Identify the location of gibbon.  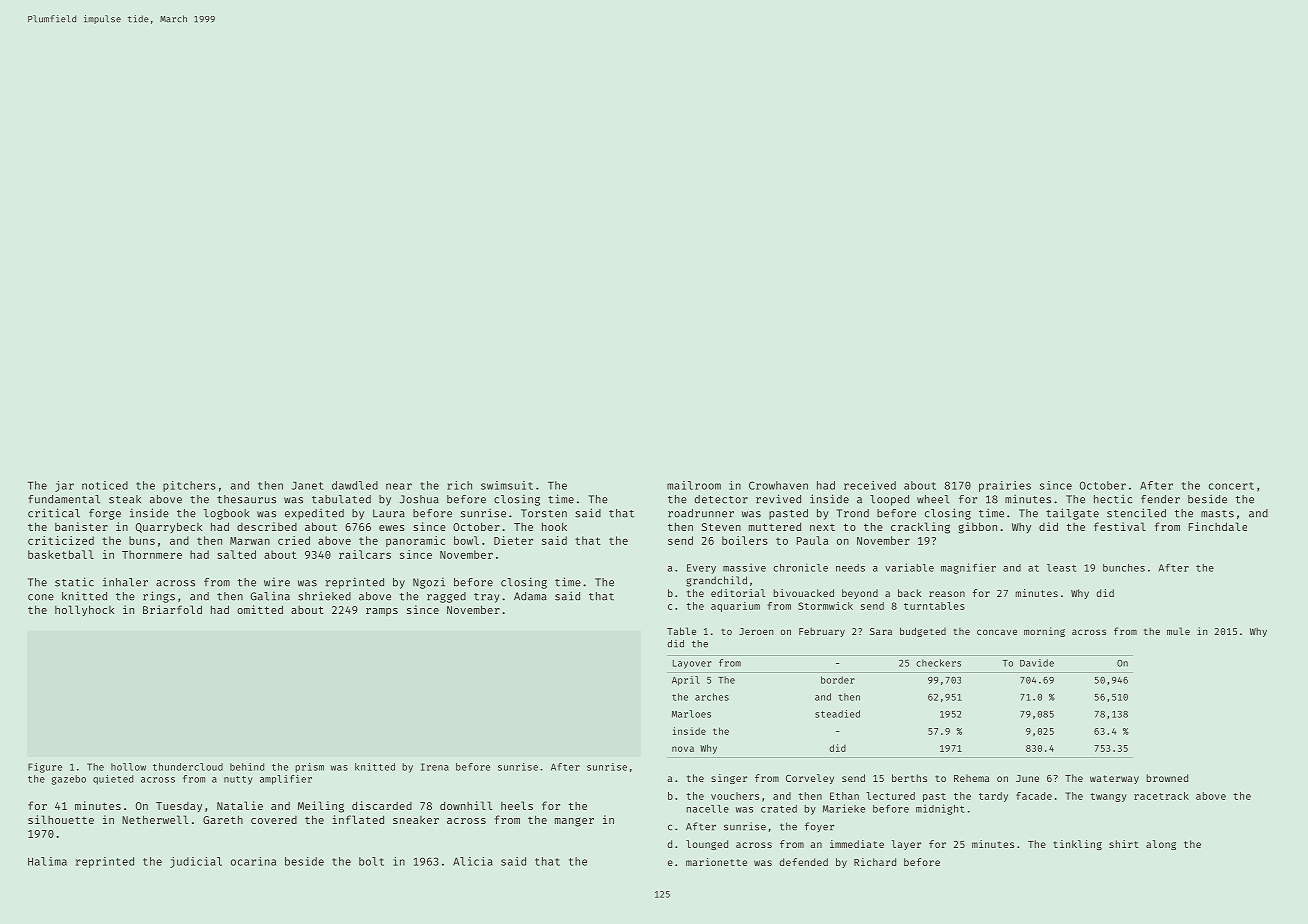
(977, 528).
